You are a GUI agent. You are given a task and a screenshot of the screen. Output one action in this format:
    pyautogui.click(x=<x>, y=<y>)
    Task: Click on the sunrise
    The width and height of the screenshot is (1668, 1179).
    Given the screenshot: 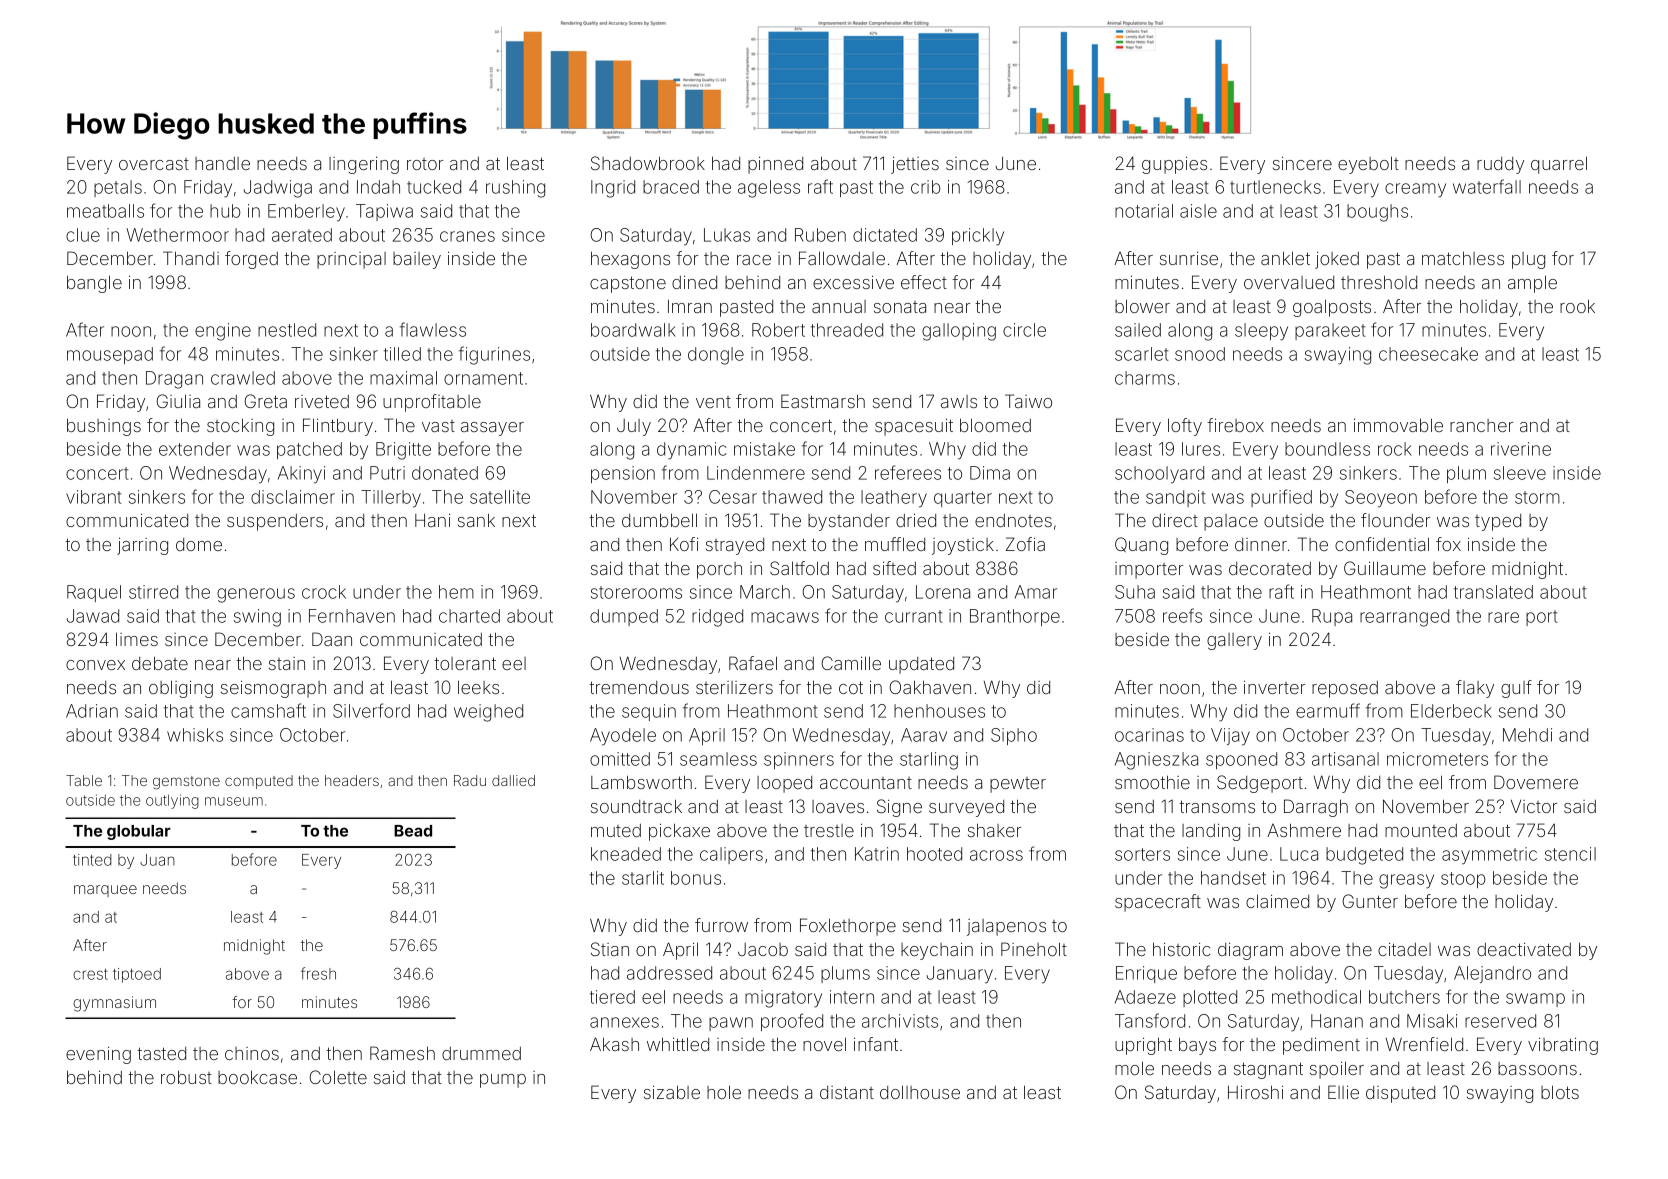 What is the action you would take?
    pyautogui.click(x=1189, y=258)
